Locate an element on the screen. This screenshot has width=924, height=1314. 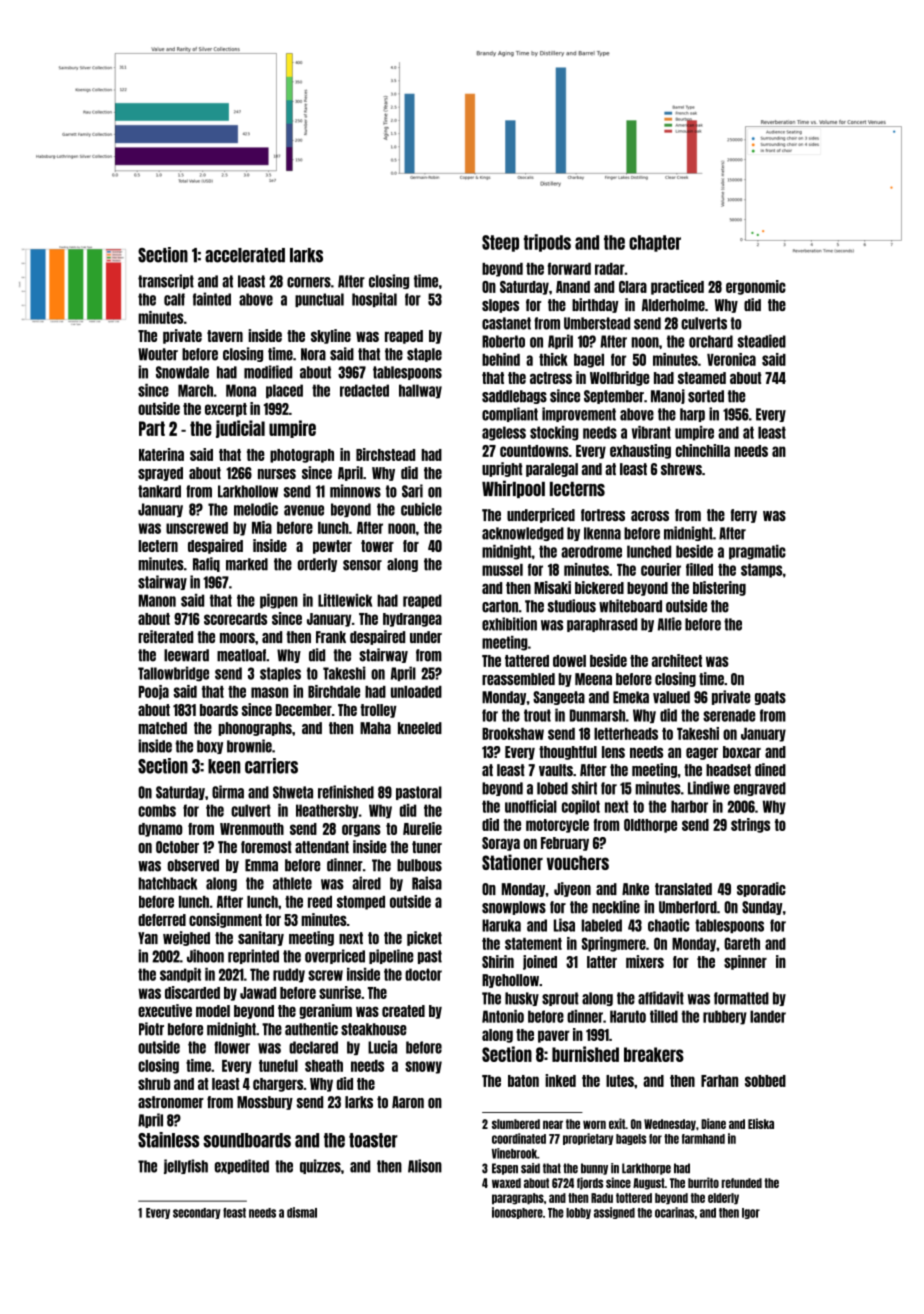
accelerated is located at coordinates (245, 255).
